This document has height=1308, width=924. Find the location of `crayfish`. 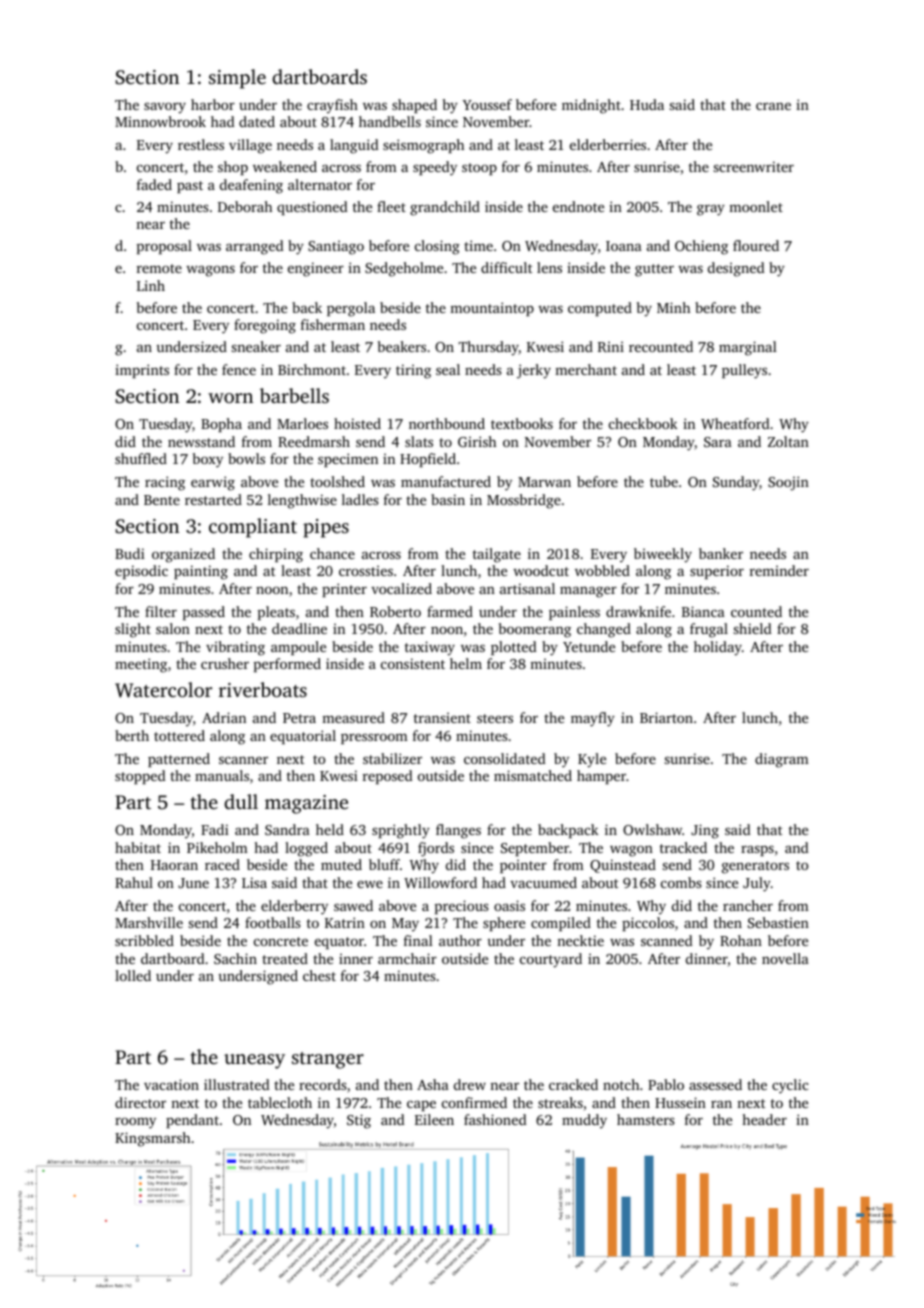

crayfish is located at coordinates (332, 106).
